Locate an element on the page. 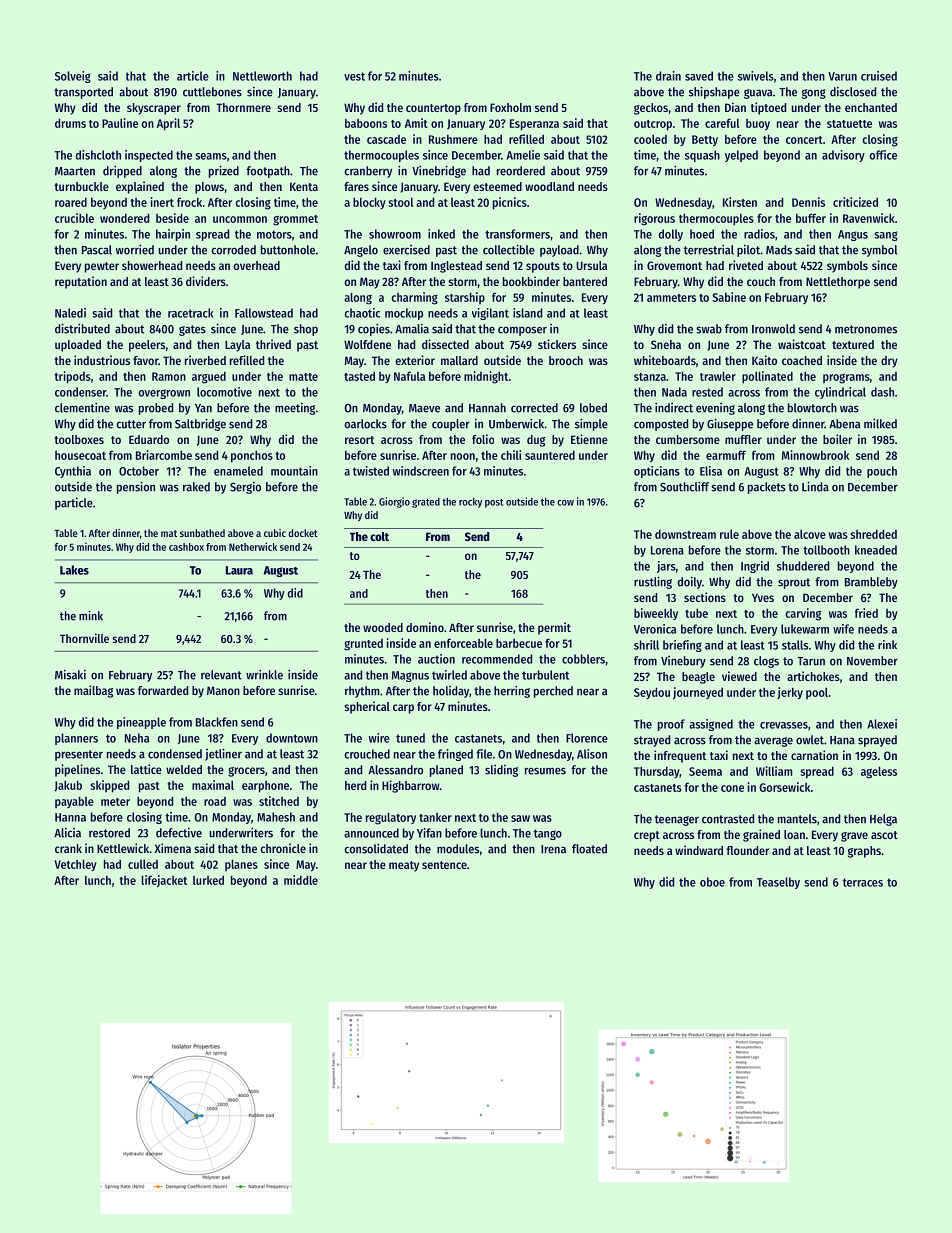  herring is located at coordinates (512, 691).
